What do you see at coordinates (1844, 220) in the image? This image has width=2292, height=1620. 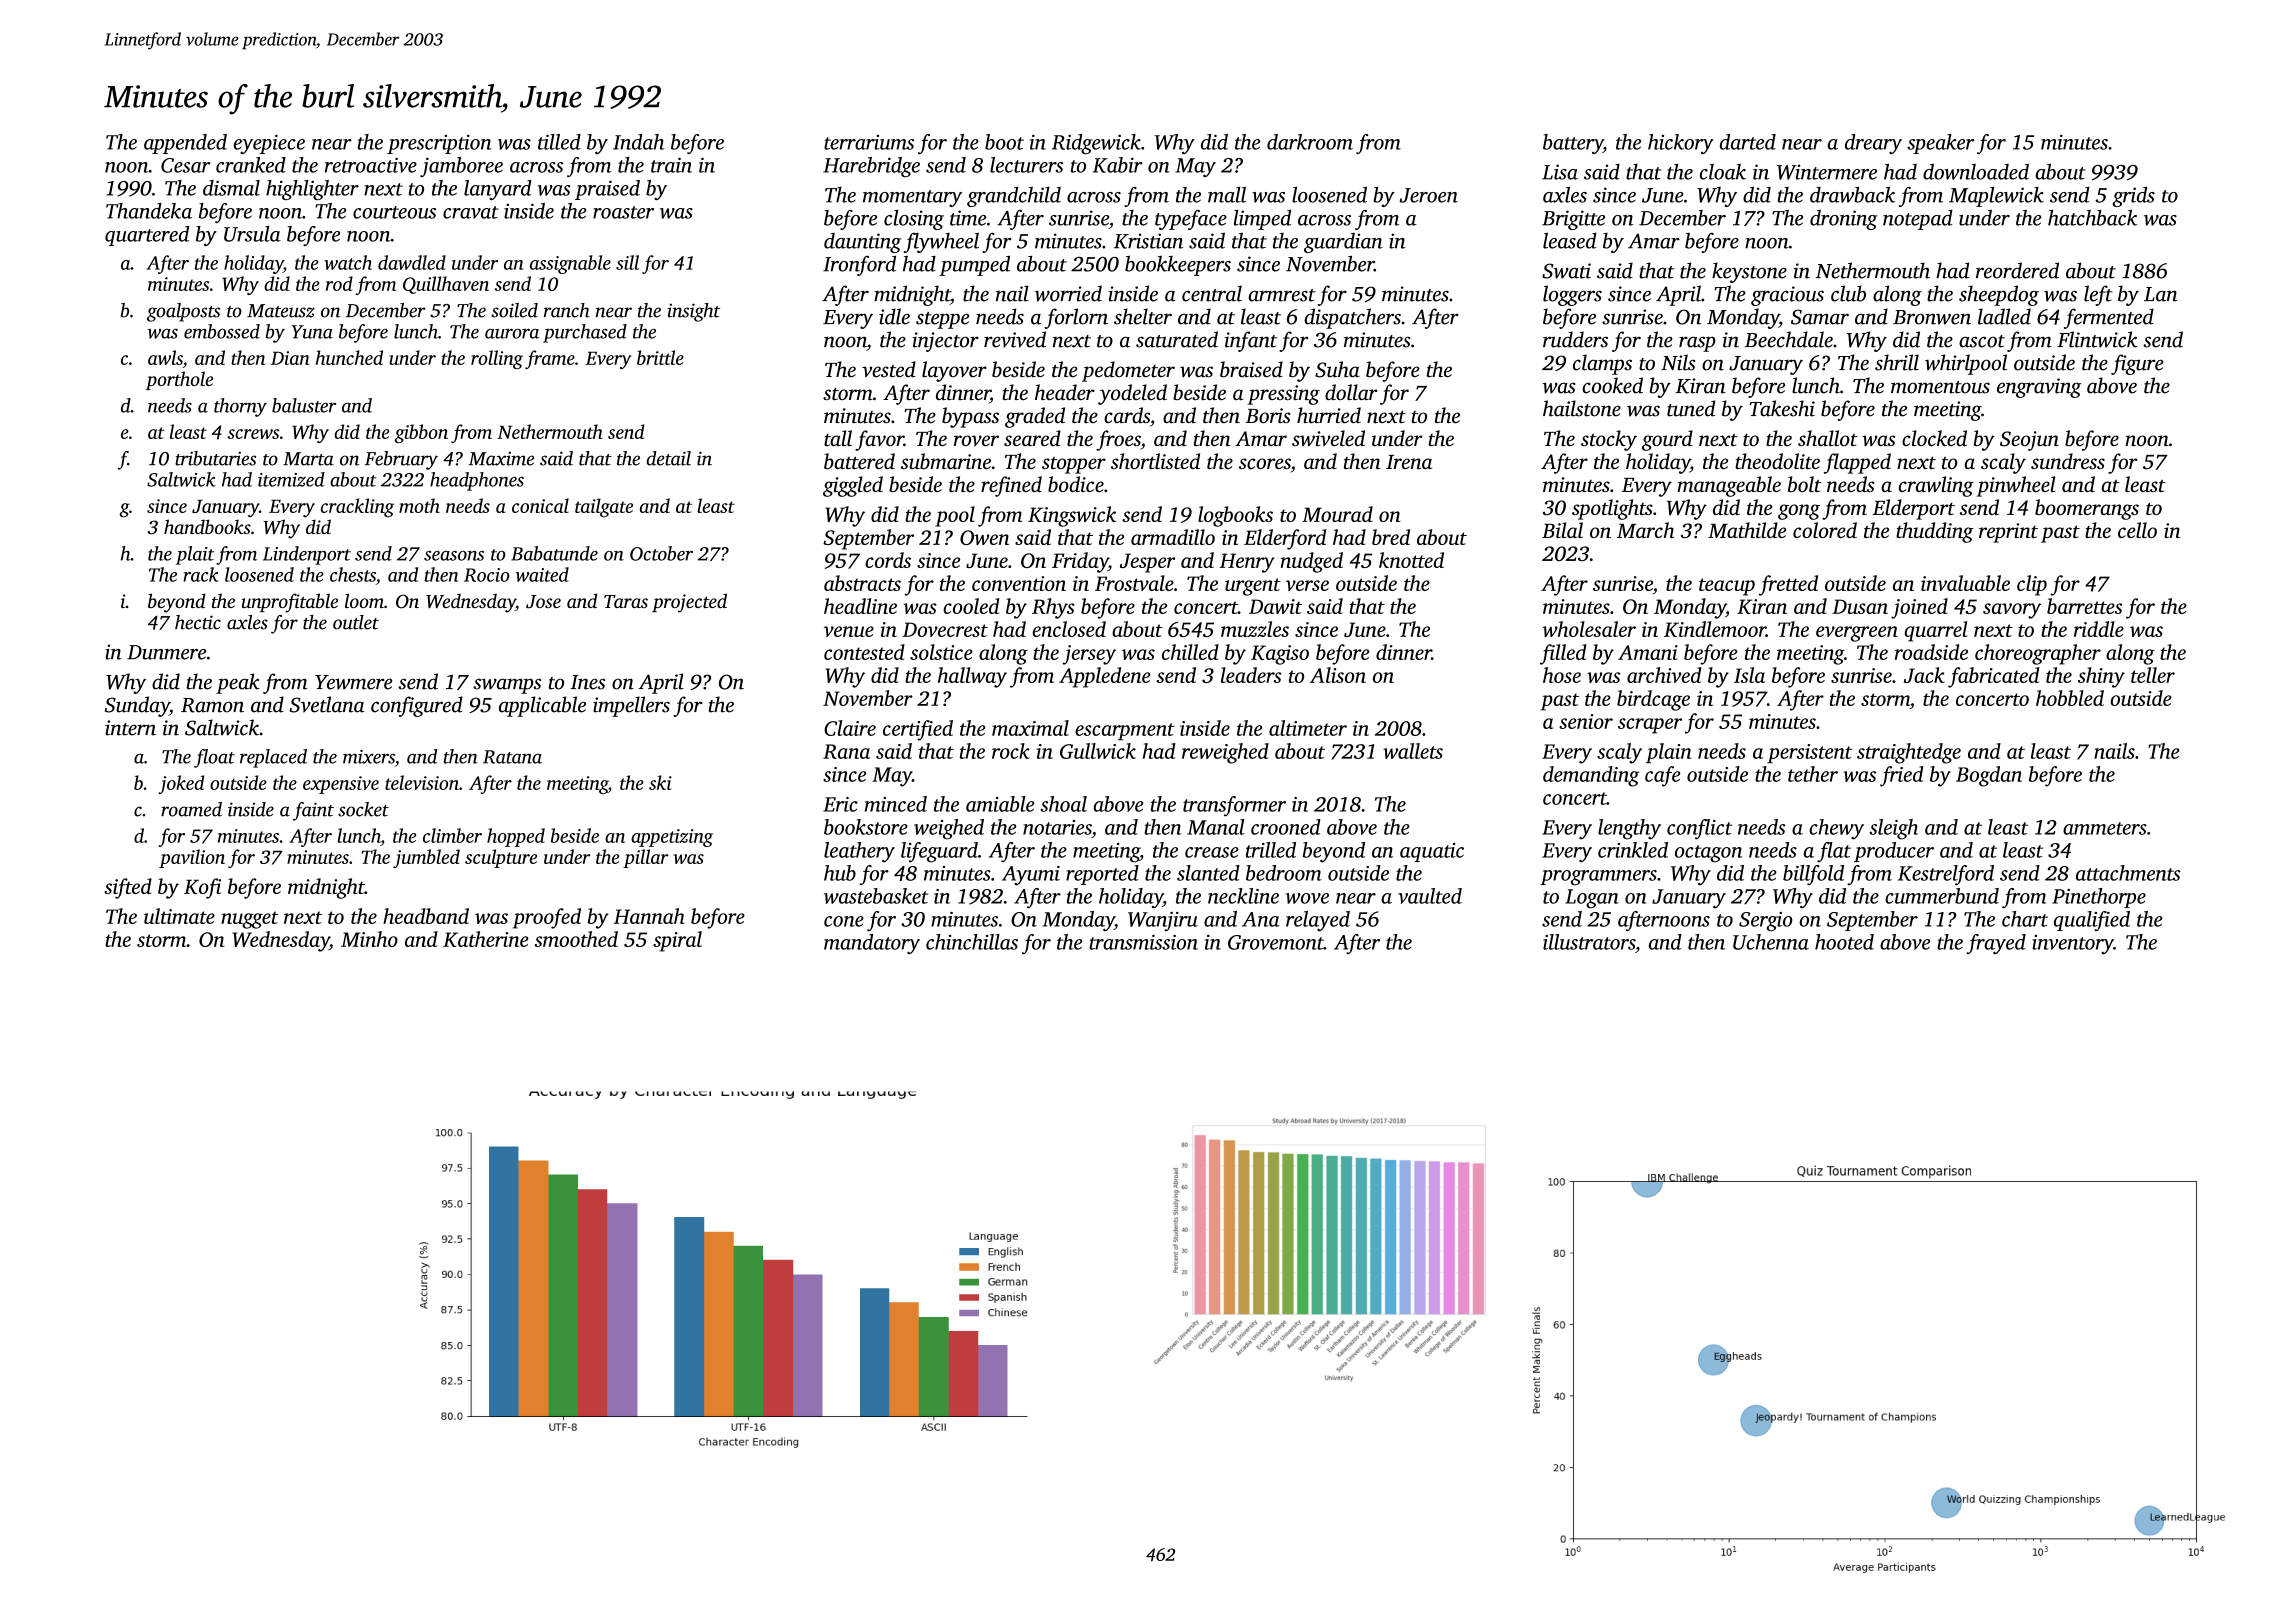 I see `droning` at bounding box center [1844, 220].
